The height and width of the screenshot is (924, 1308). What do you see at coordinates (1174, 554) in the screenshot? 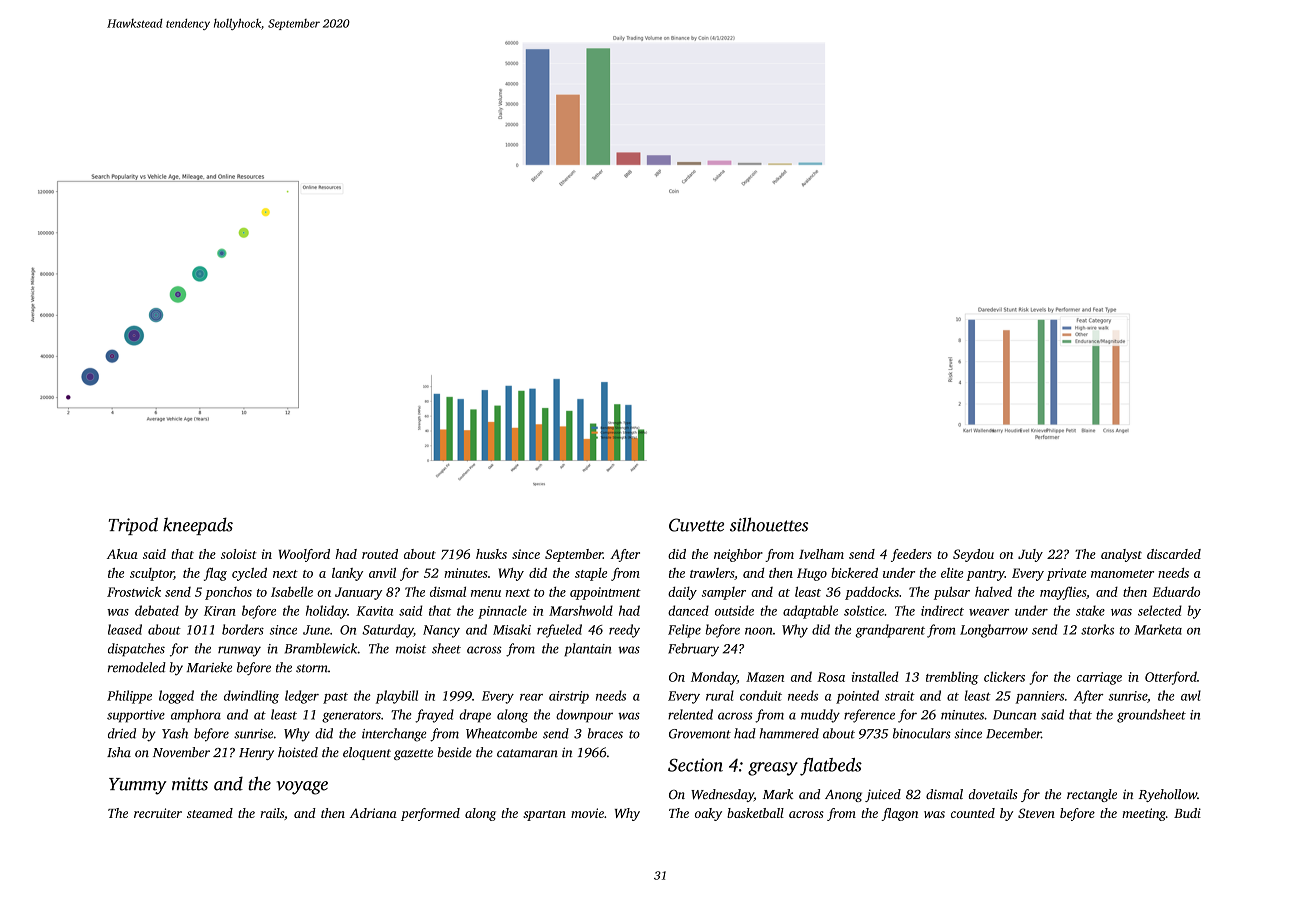
I see `discarded` at bounding box center [1174, 554].
